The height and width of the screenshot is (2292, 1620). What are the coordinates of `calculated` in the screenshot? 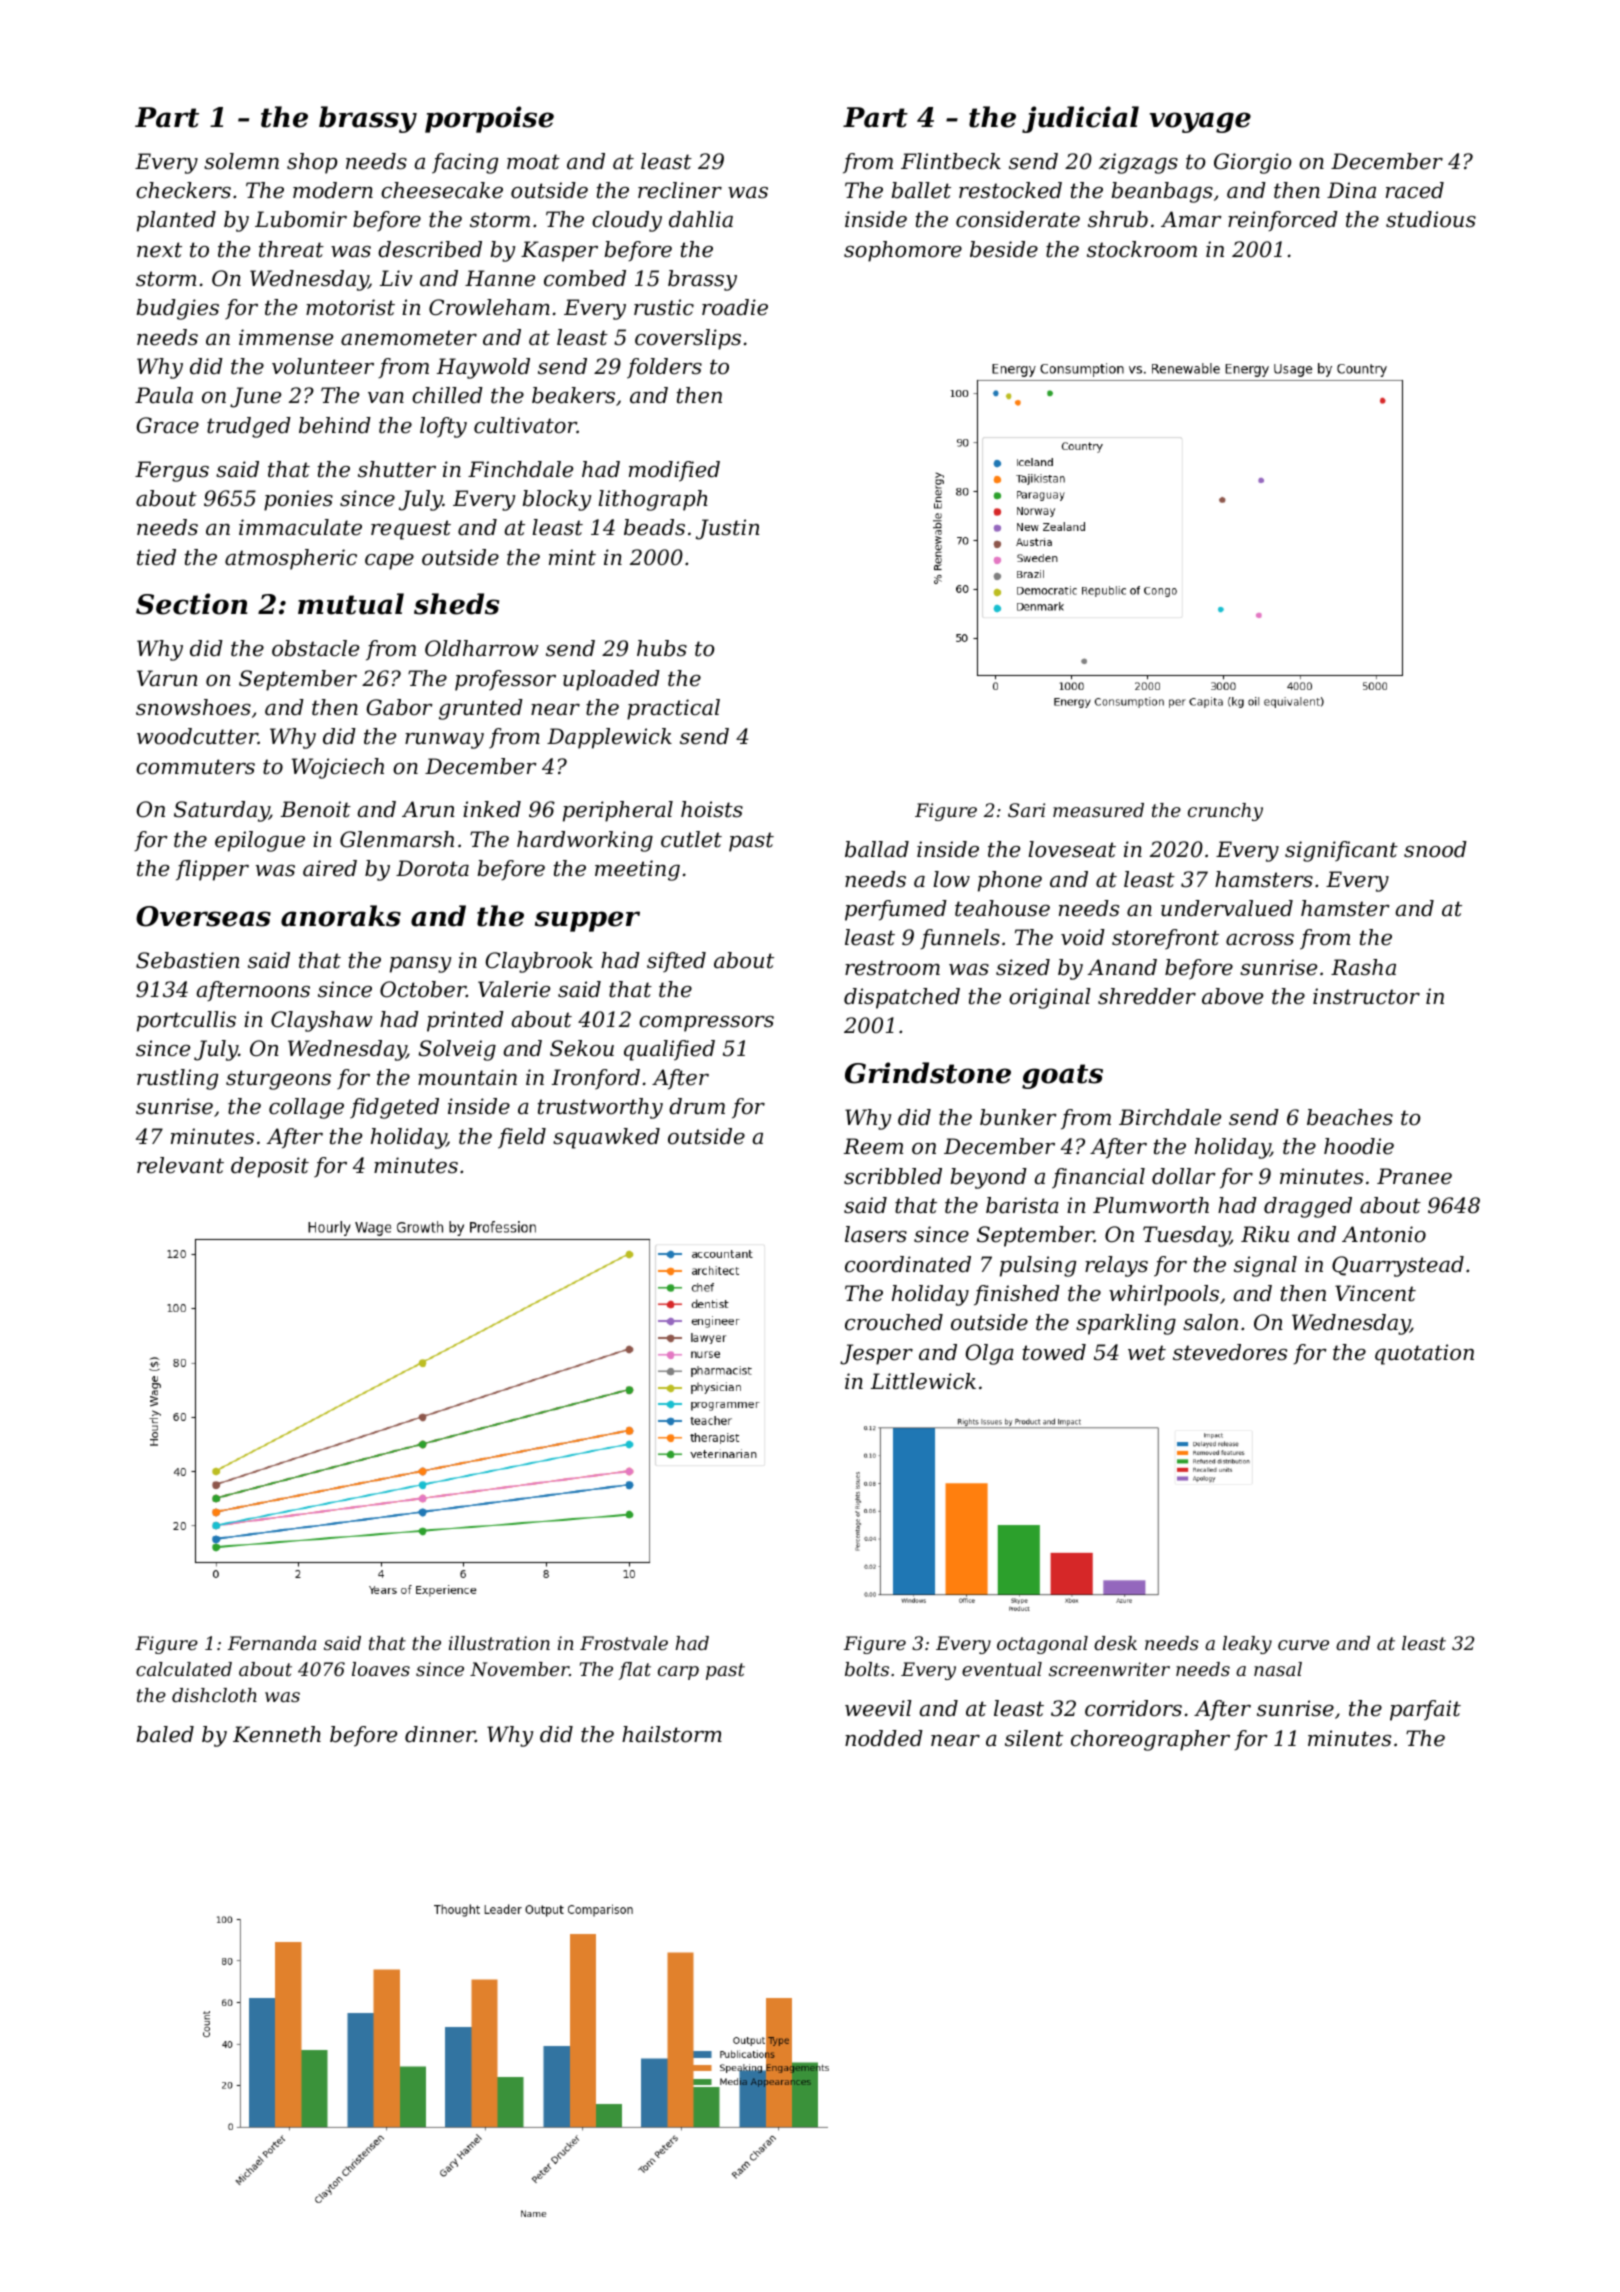 It's located at (184, 1669).
